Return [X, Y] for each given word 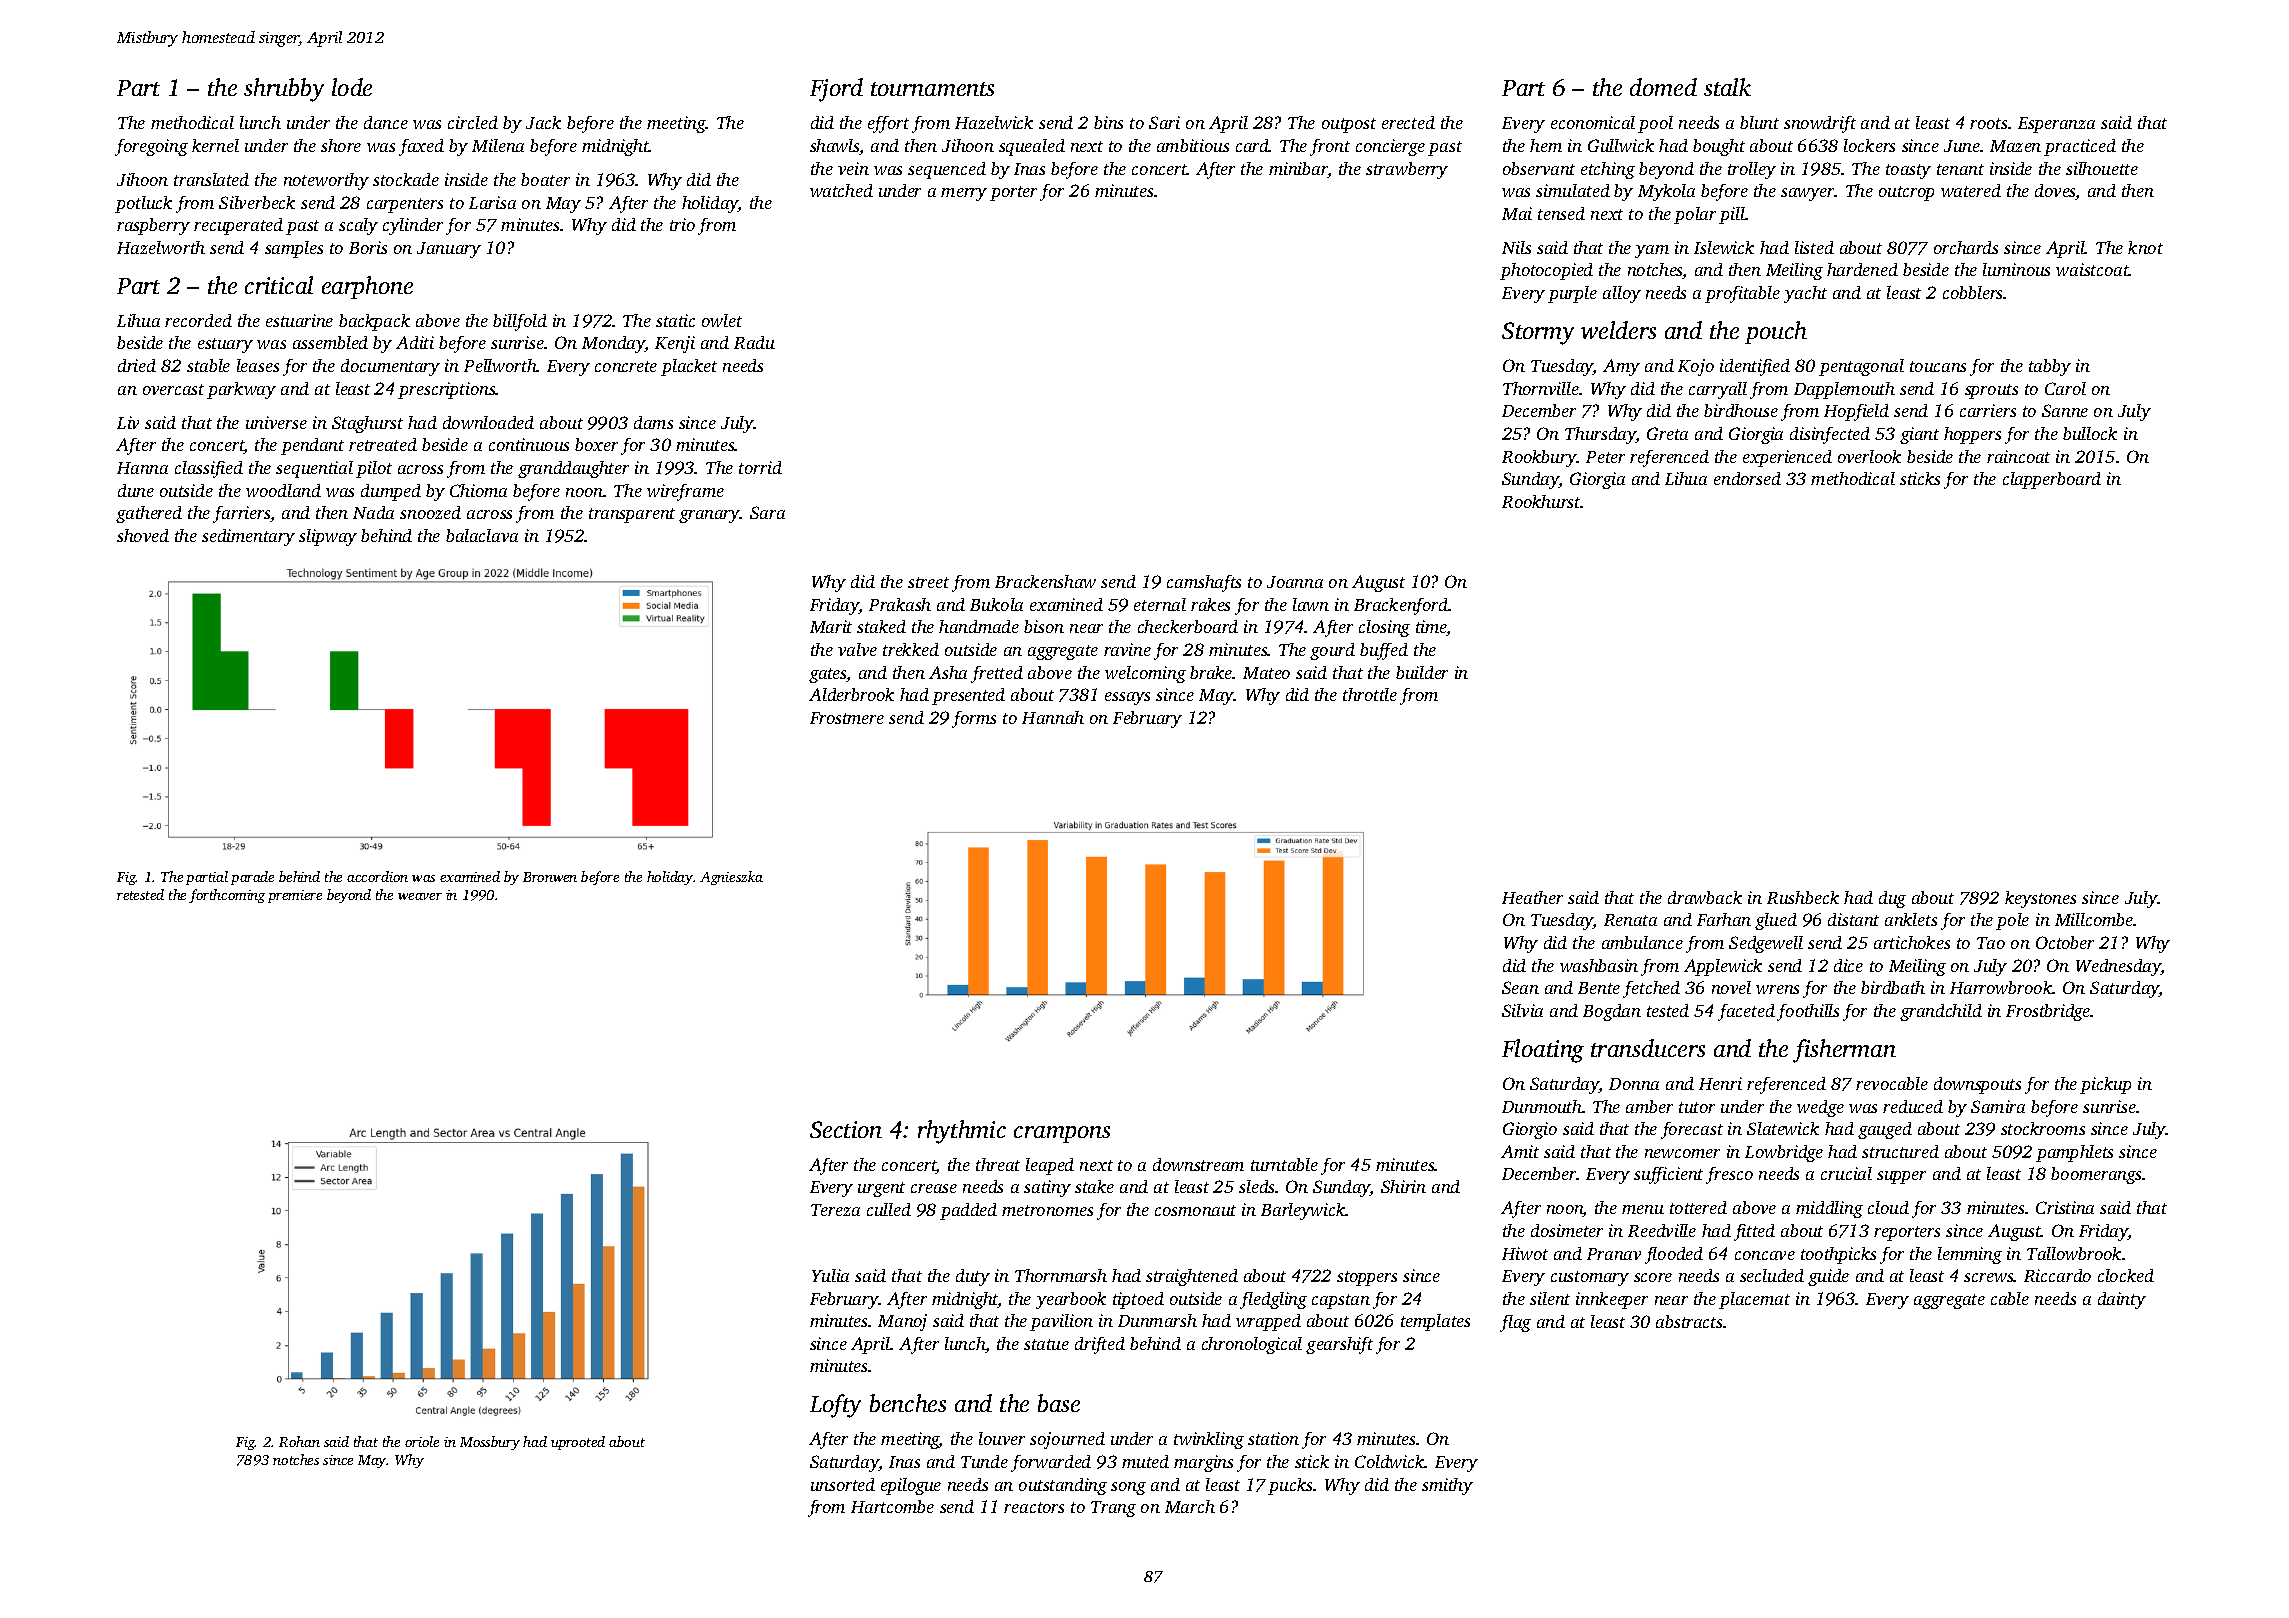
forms [974, 719]
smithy [1447, 1486]
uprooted [578, 1443]
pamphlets [2074, 1153]
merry [964, 194]
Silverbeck [257, 202]
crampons [1062, 1134]
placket [689, 367]
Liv [128, 422]
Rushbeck [1803, 897]
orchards [1966, 247]
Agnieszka [731, 878]
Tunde [984, 1461]
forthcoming [227, 896]
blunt [1759, 122]
